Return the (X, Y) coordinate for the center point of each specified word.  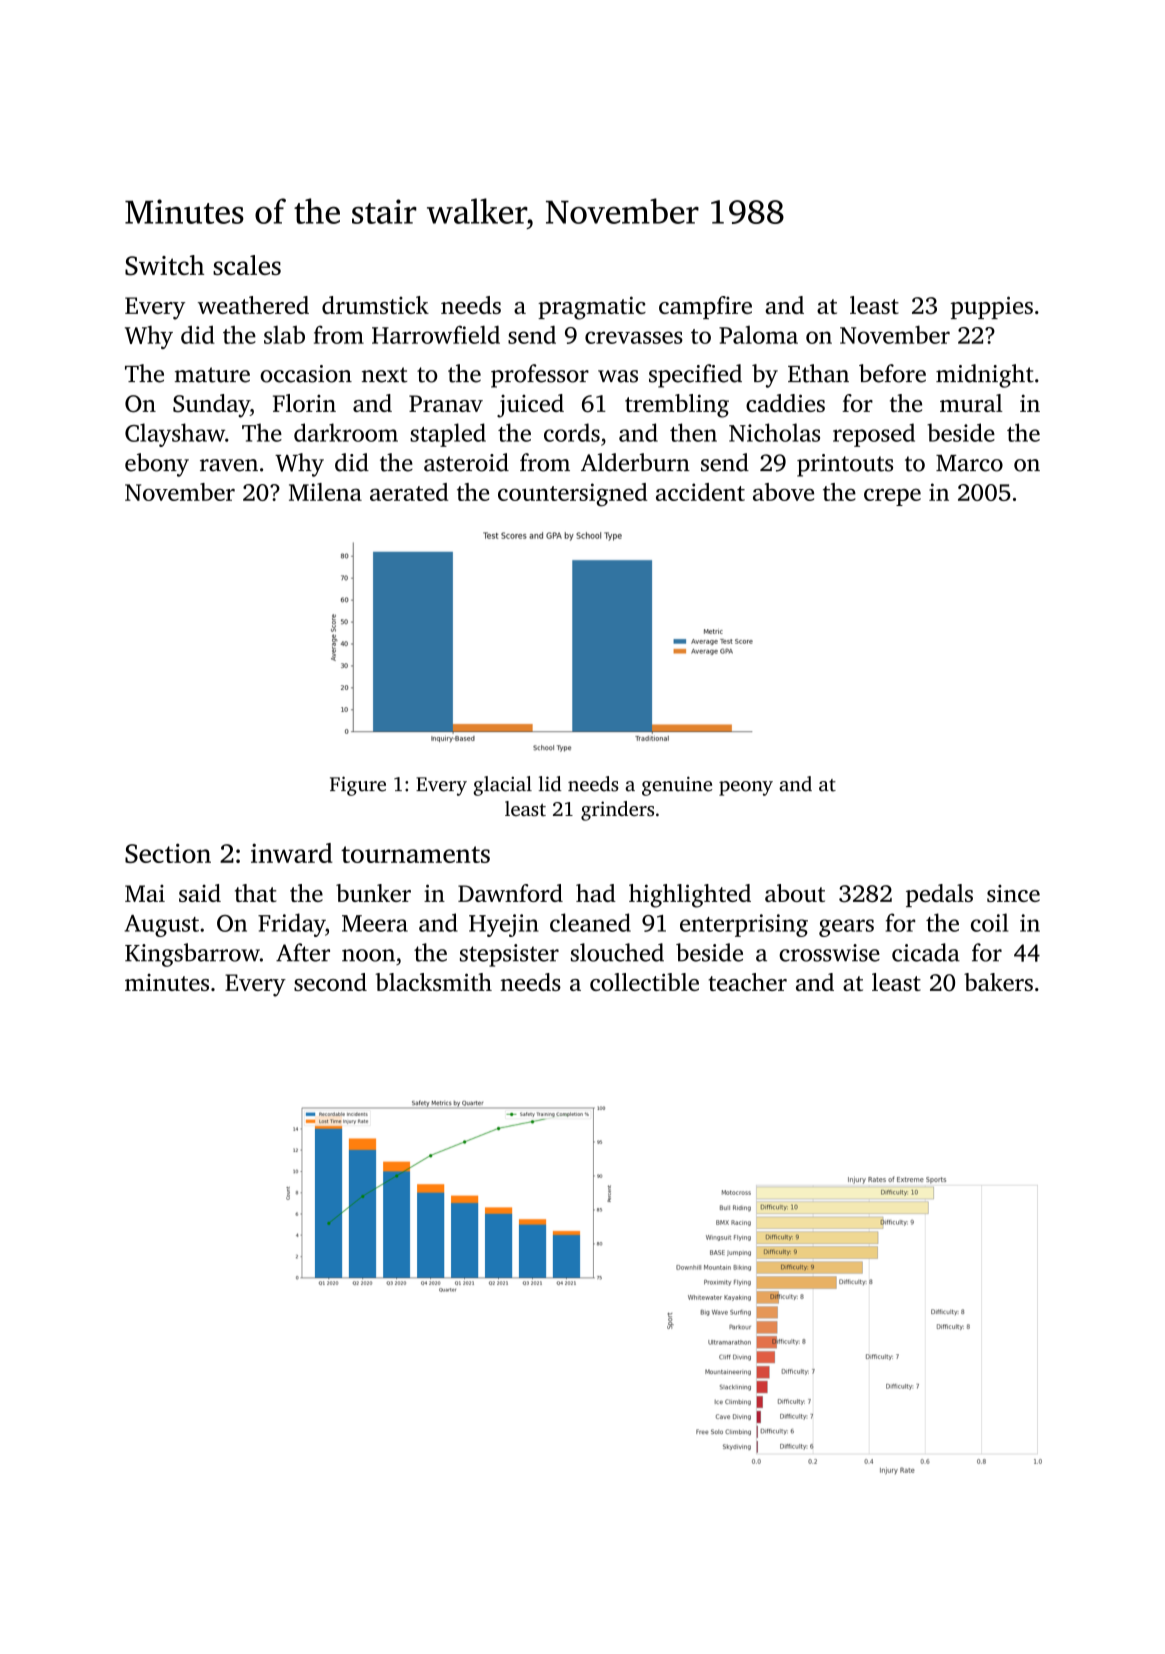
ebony (157, 465)
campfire (705, 307)
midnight (985, 376)
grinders (617, 811)
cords (572, 432)
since (1013, 893)
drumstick (375, 305)
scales (247, 265)
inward (292, 853)
